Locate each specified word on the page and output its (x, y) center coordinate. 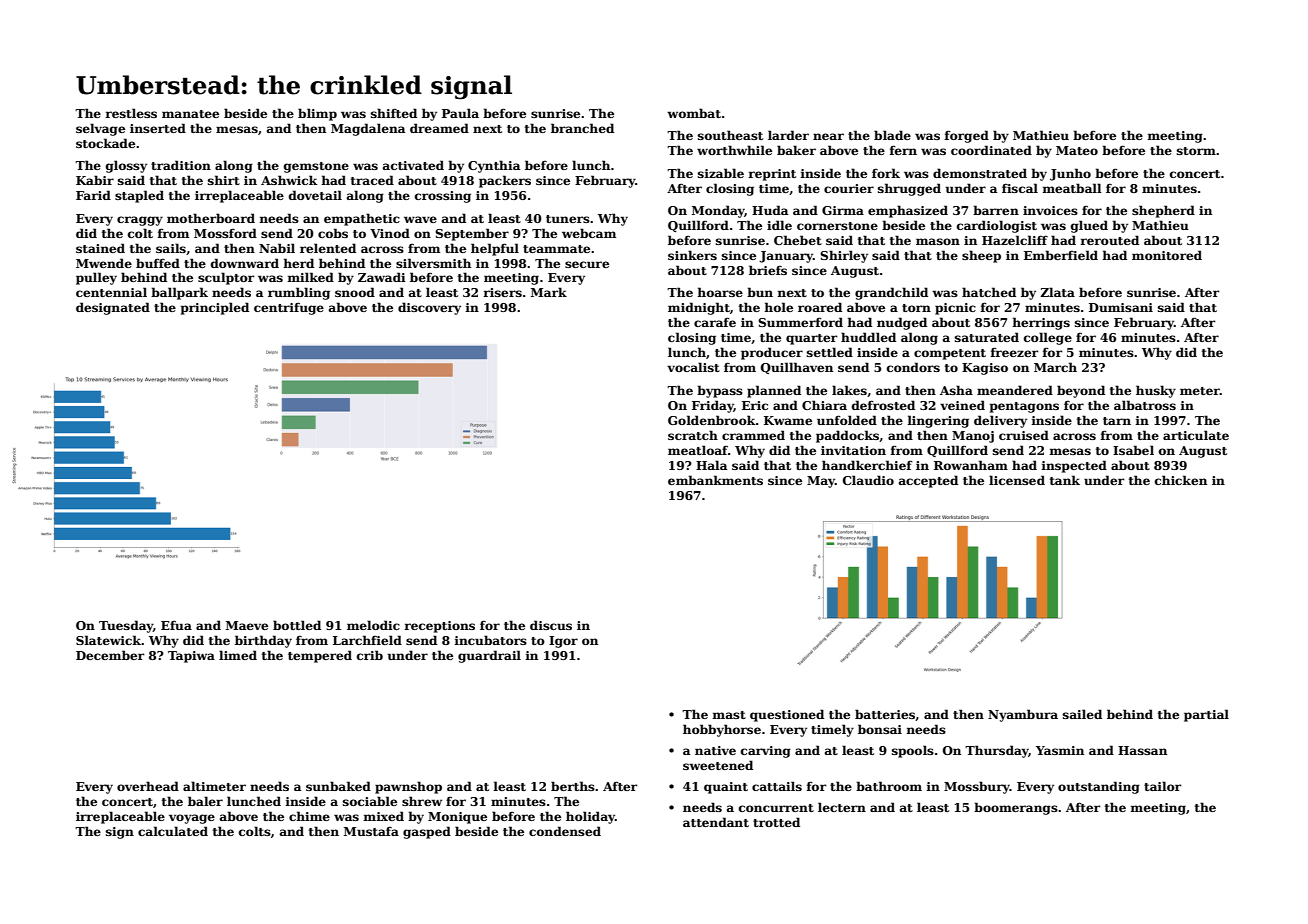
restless (131, 113)
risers (502, 292)
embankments (715, 480)
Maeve (247, 625)
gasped (427, 832)
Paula (460, 113)
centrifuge (289, 309)
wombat (694, 113)
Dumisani (1121, 307)
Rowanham (971, 465)
